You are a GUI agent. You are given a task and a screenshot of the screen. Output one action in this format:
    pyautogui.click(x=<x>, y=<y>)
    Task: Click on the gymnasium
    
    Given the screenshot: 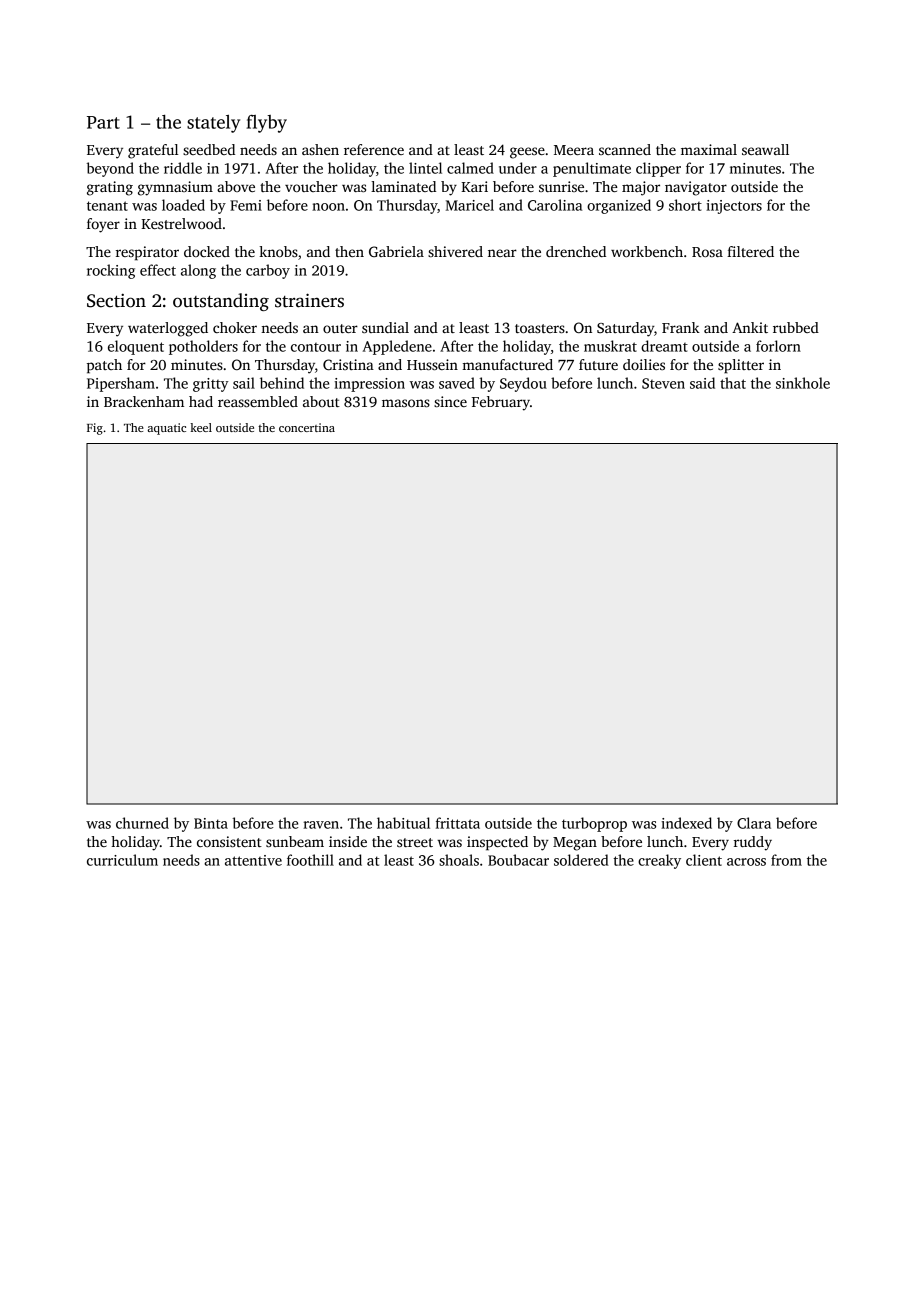 What is the action you would take?
    pyautogui.click(x=175, y=188)
